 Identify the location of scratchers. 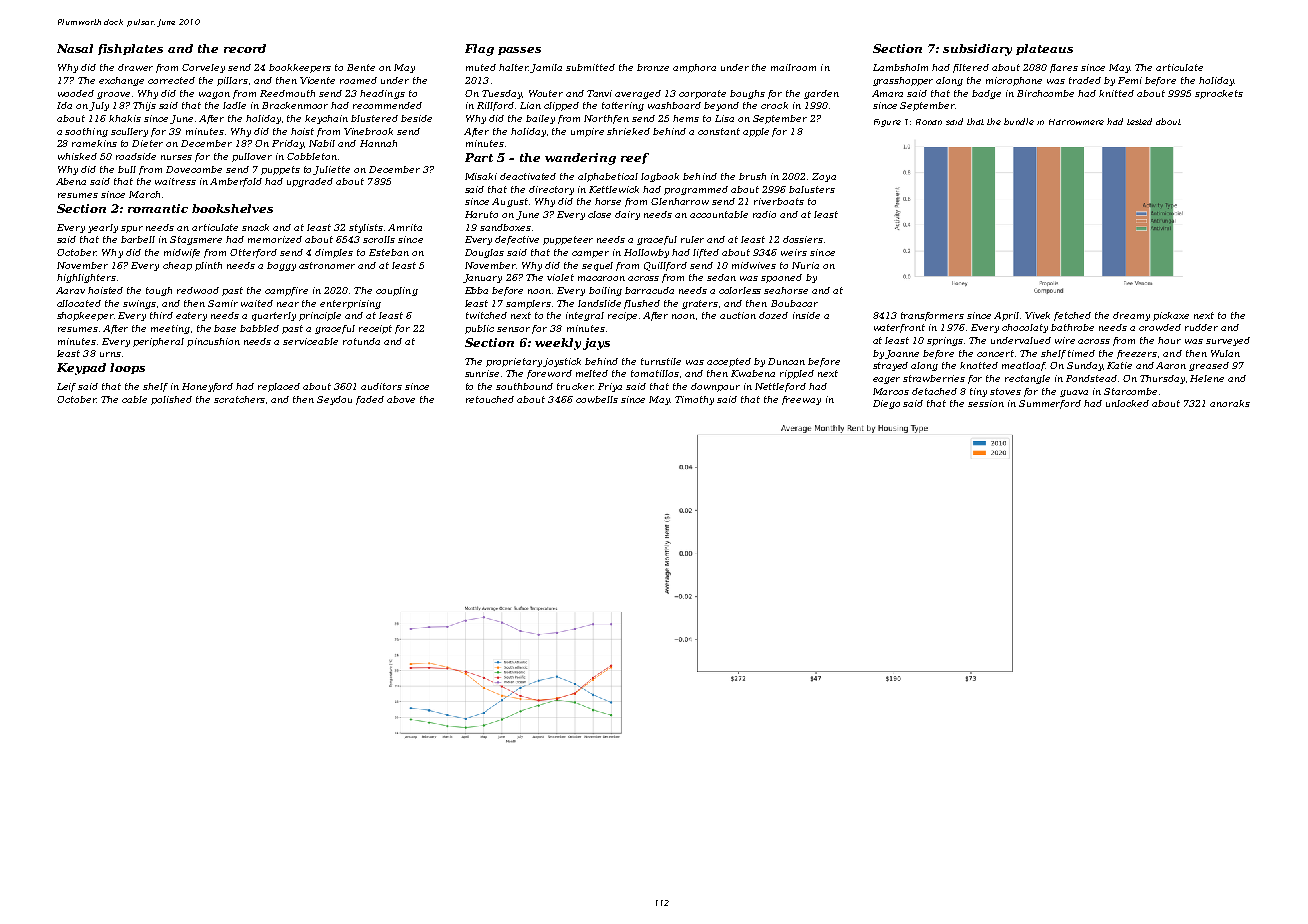
(239, 399).
